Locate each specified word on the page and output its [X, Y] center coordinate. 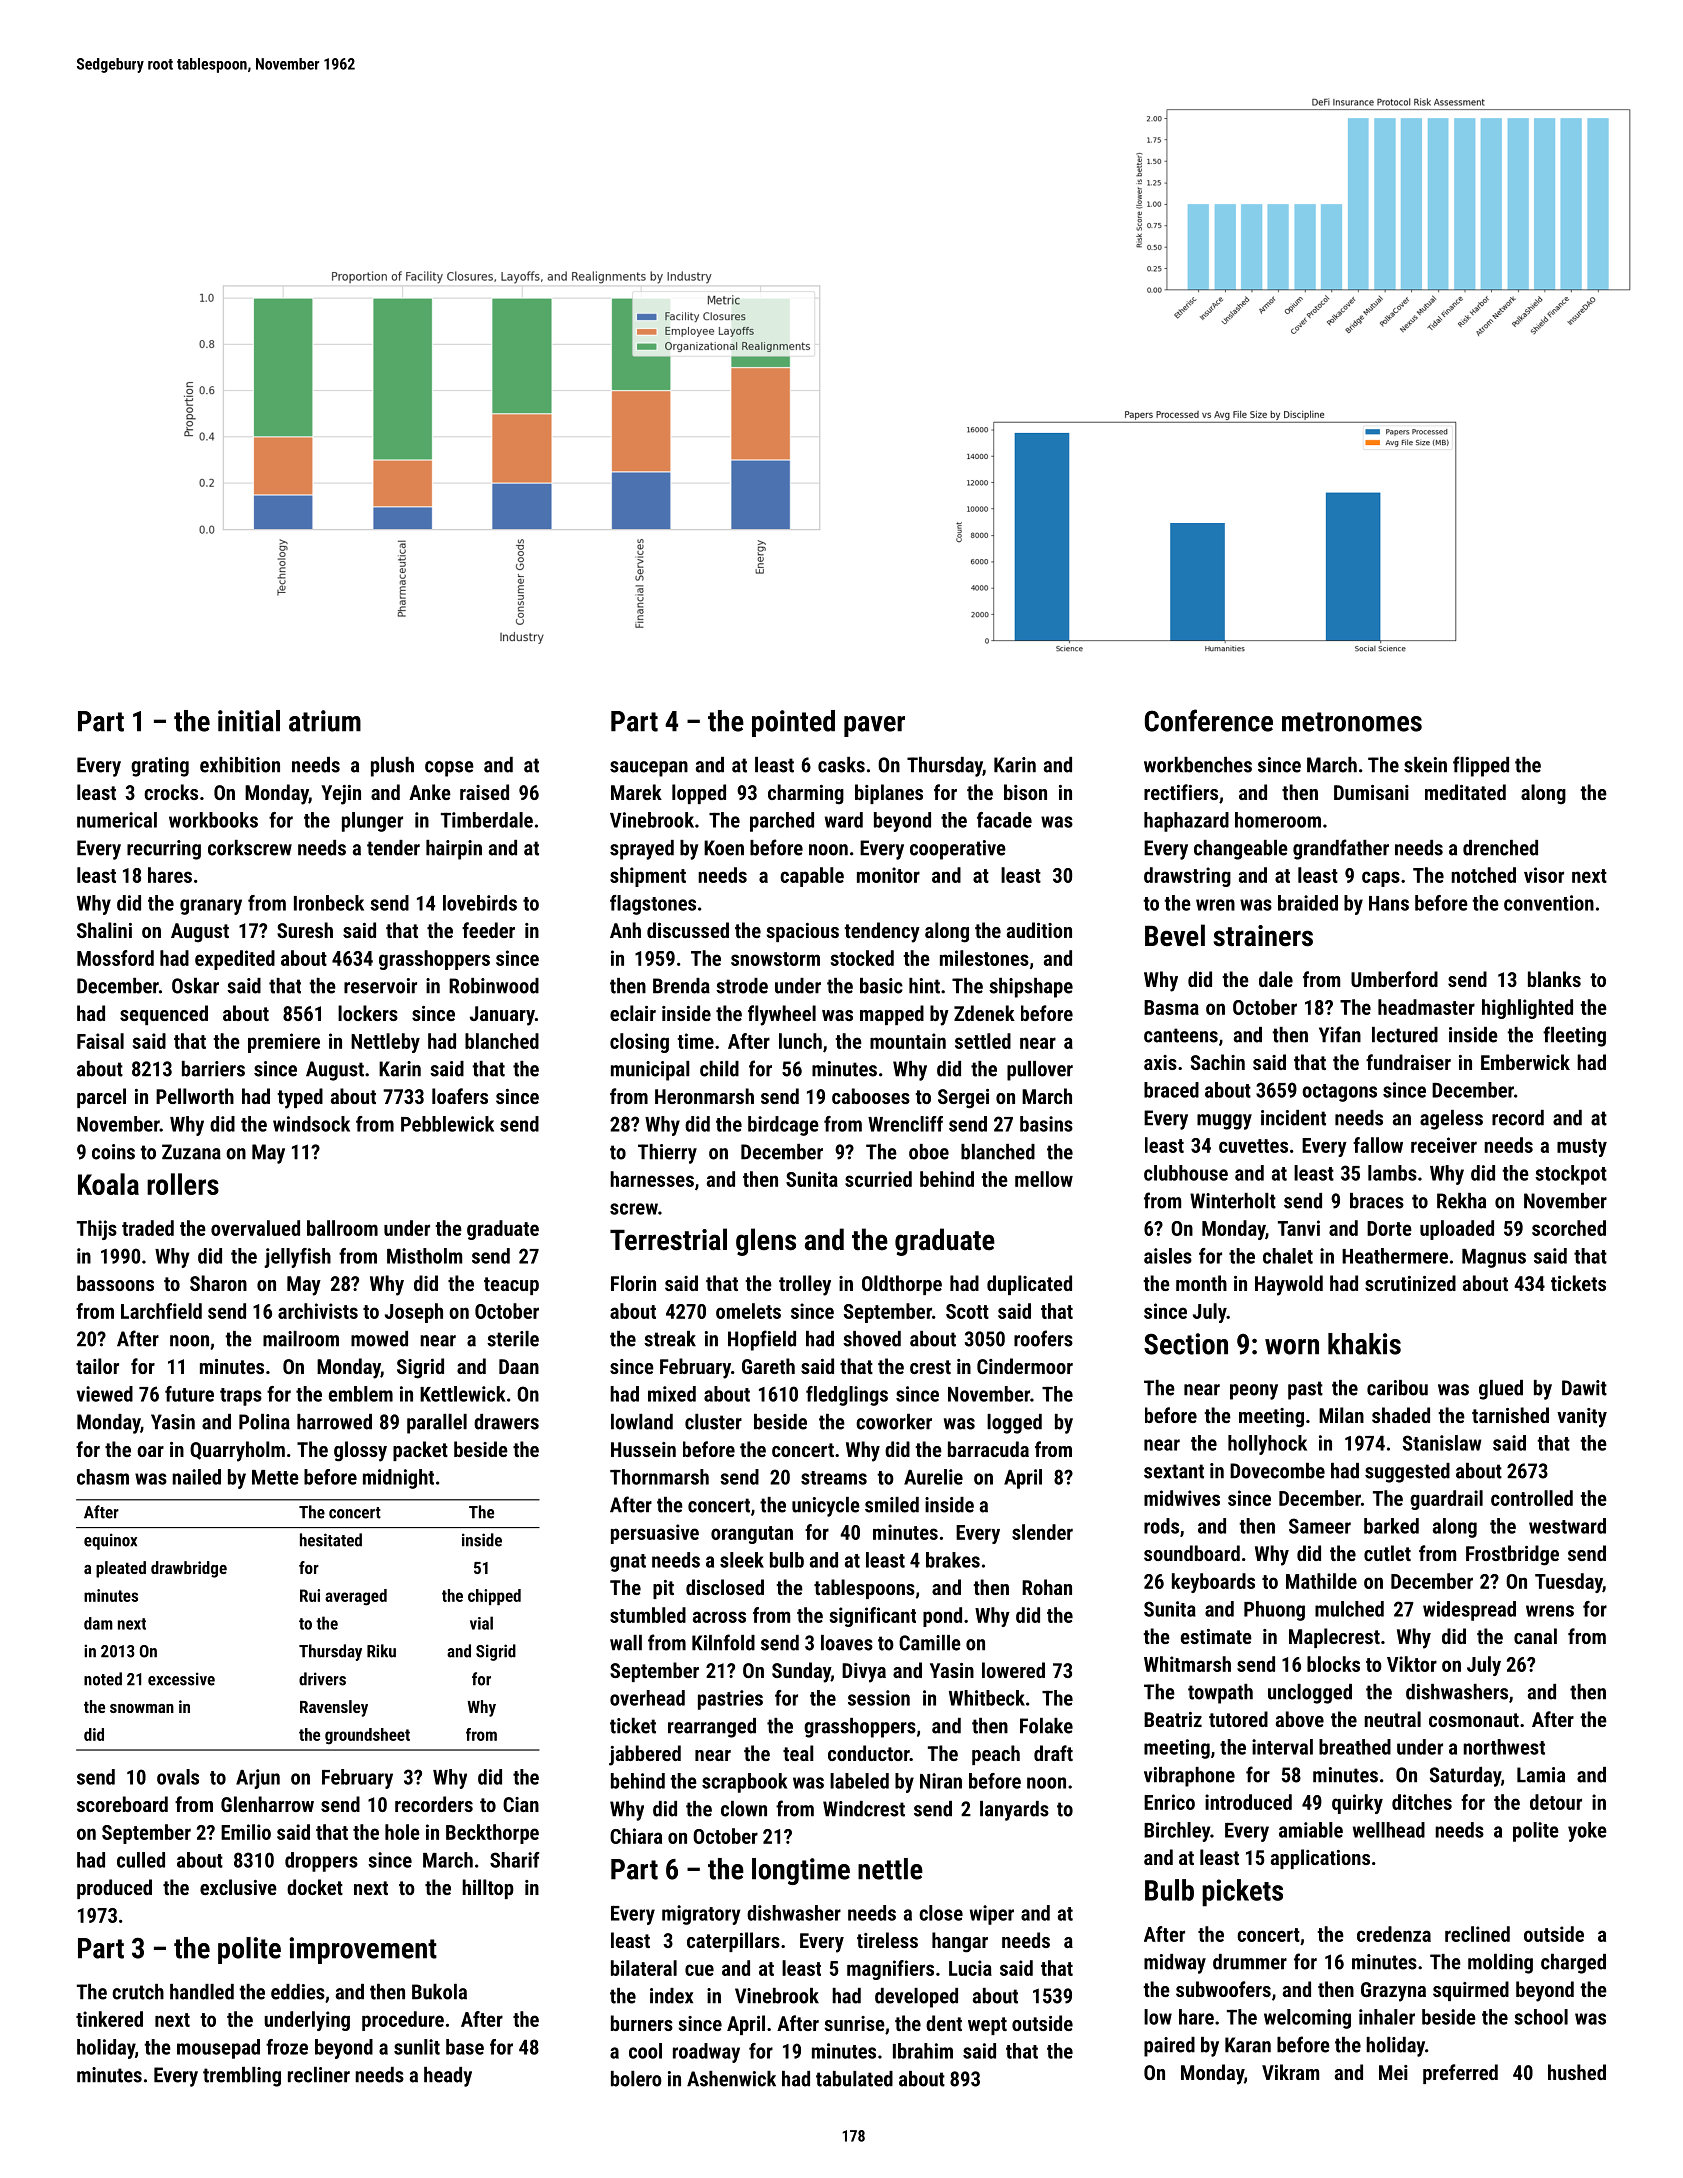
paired [1169, 2047]
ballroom [342, 1228]
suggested [1407, 1473]
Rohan [1047, 1587]
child [719, 1069]
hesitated [331, 1540]
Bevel [1175, 935]
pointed [793, 723]
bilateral [644, 1968]
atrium [325, 721]
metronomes [1352, 722]
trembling [242, 2077]
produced [114, 1889]
